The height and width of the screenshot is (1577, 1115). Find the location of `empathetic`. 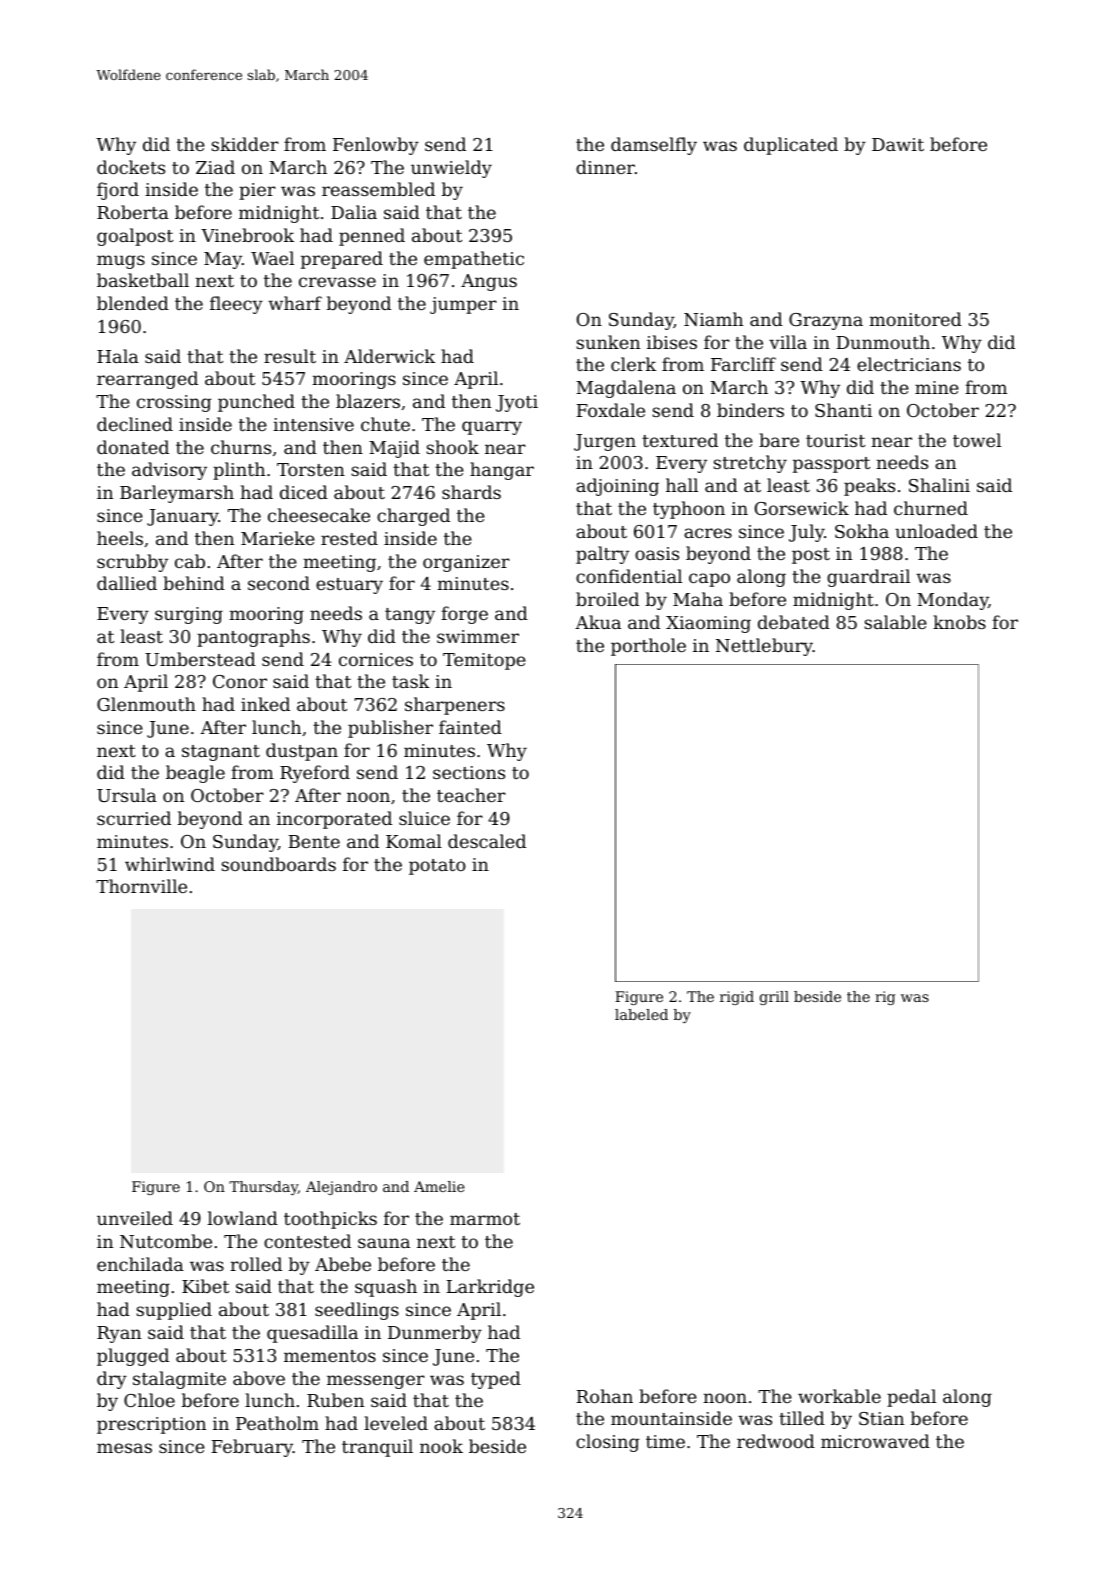

empathetic is located at coordinates (474, 260).
